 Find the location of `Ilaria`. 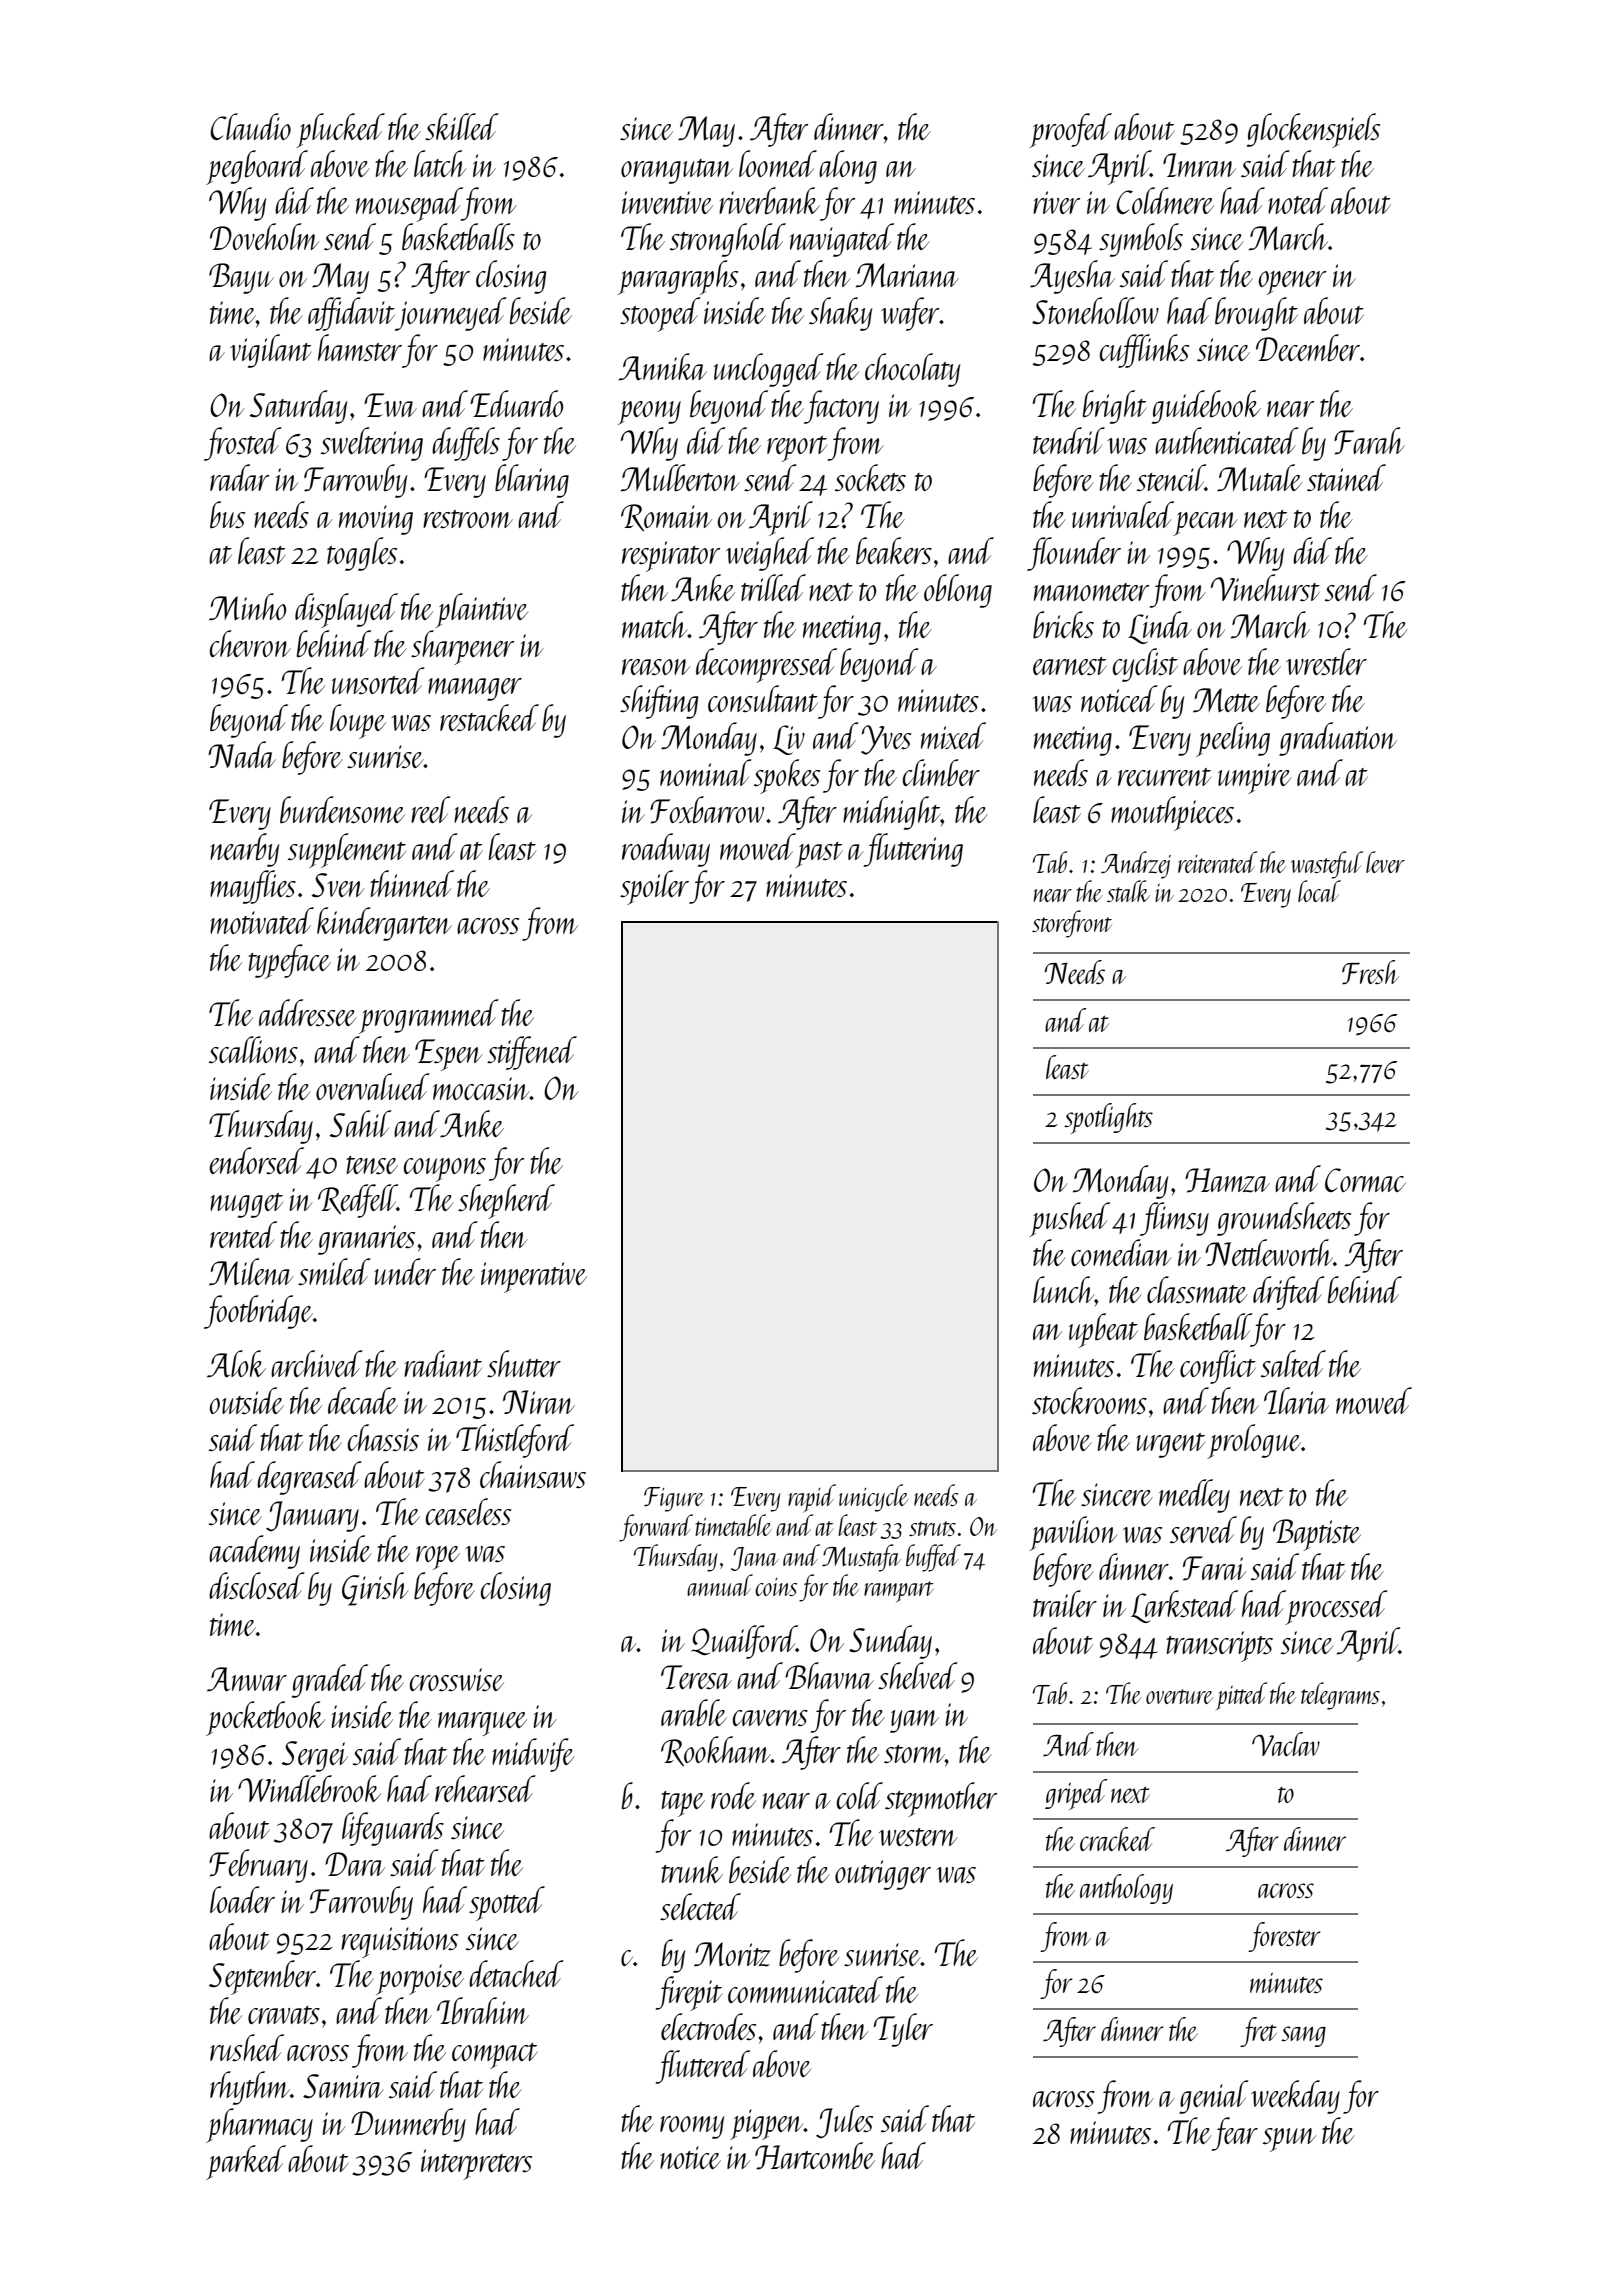

Ilaria is located at coordinates (1296, 1400).
